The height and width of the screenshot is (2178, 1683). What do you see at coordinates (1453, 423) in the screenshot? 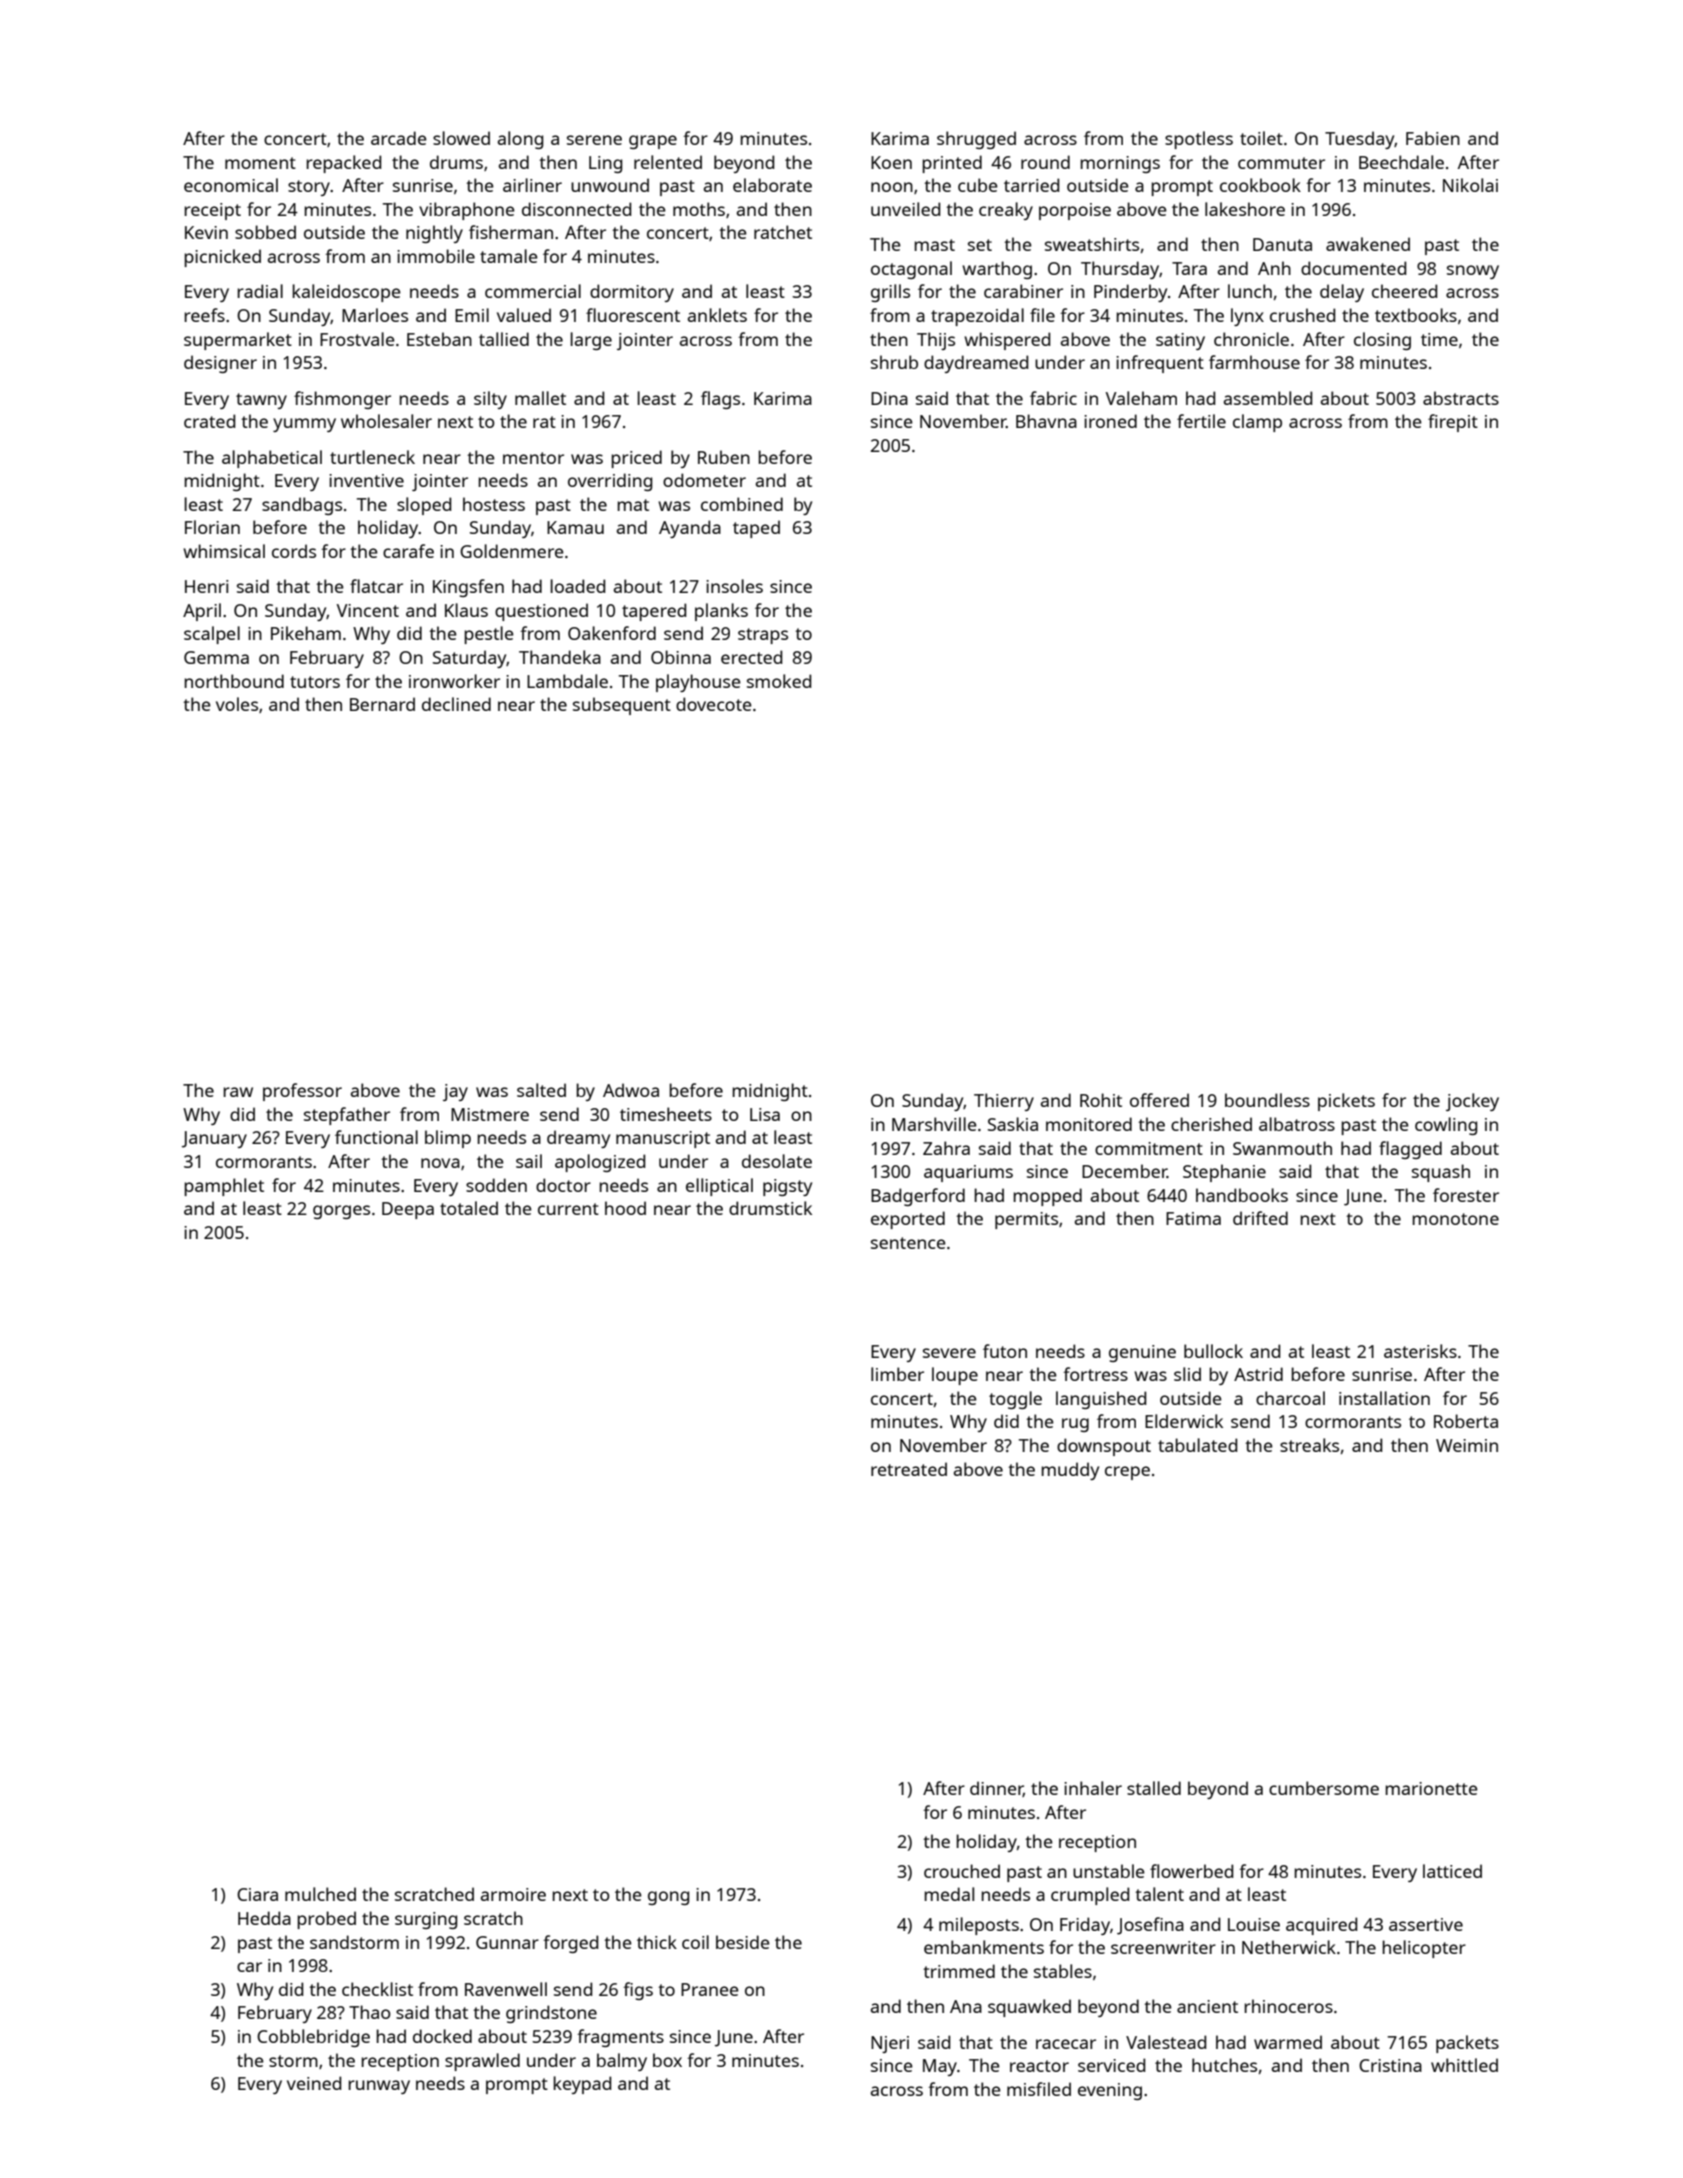
I see `firepit` at bounding box center [1453, 423].
